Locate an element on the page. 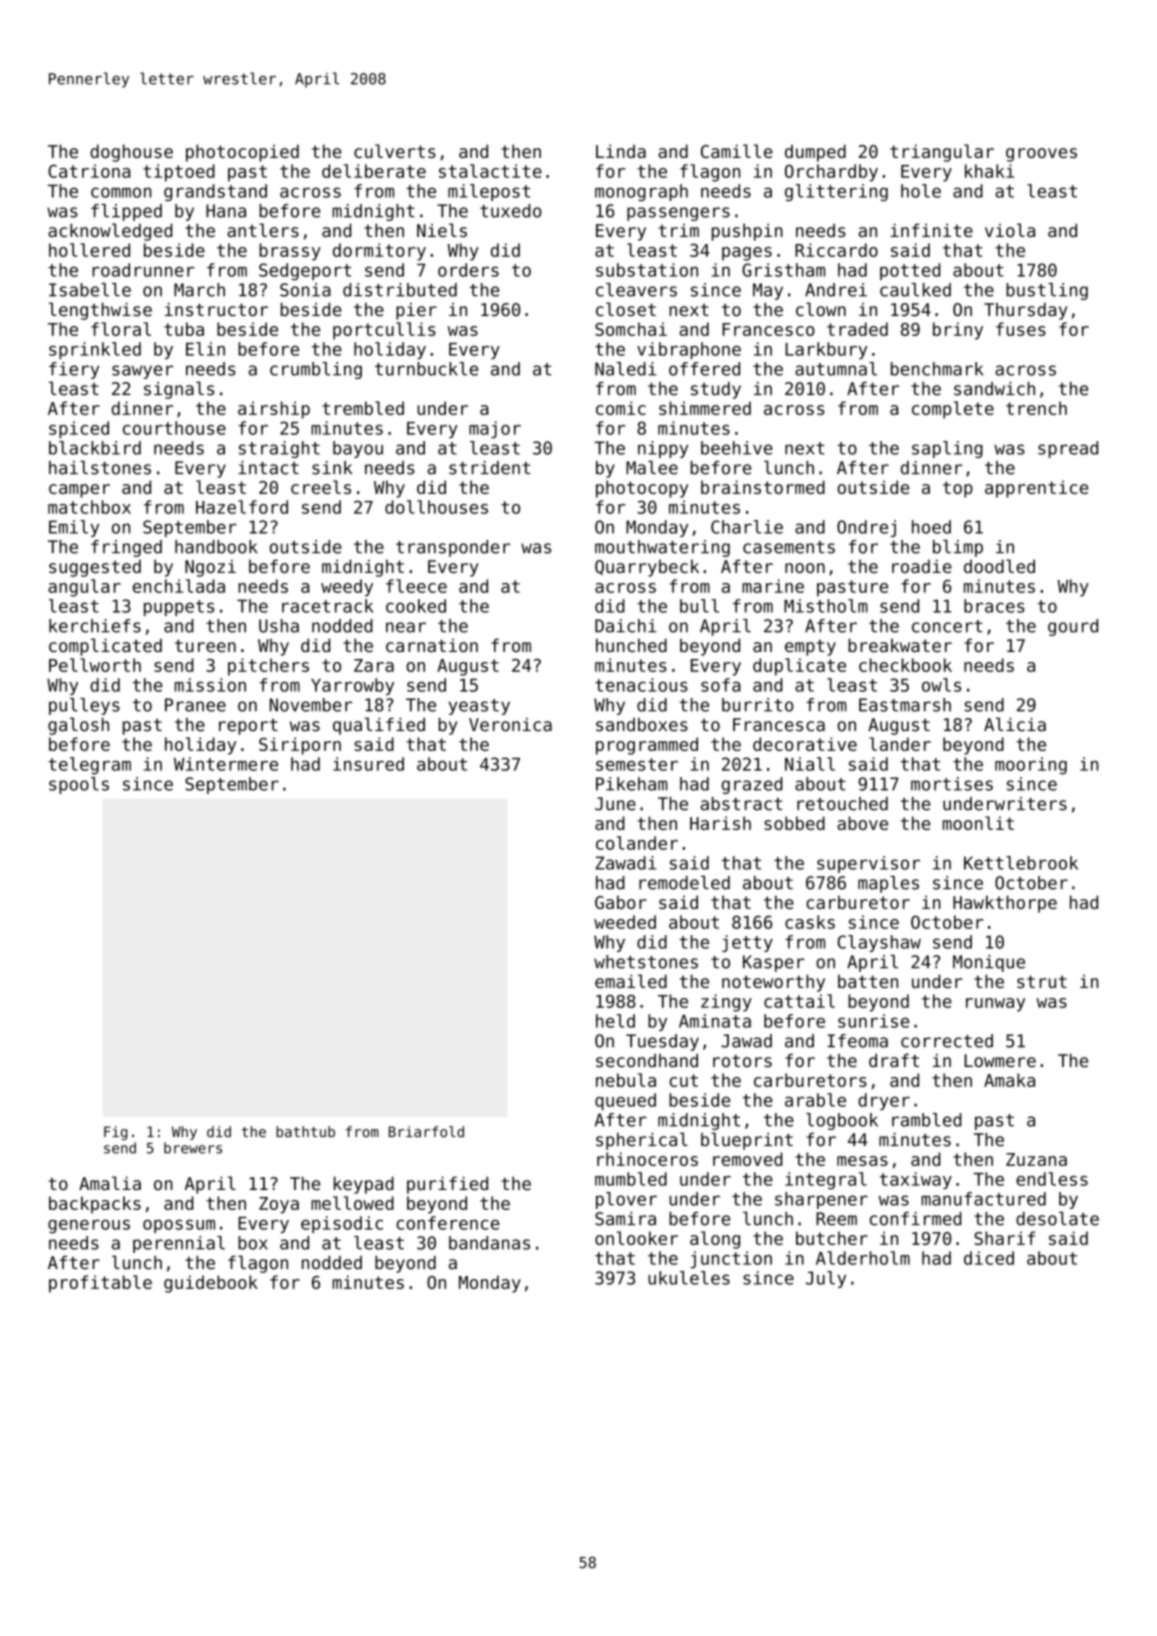 This page has width=1157, height=1636. common is located at coordinates (121, 192).
